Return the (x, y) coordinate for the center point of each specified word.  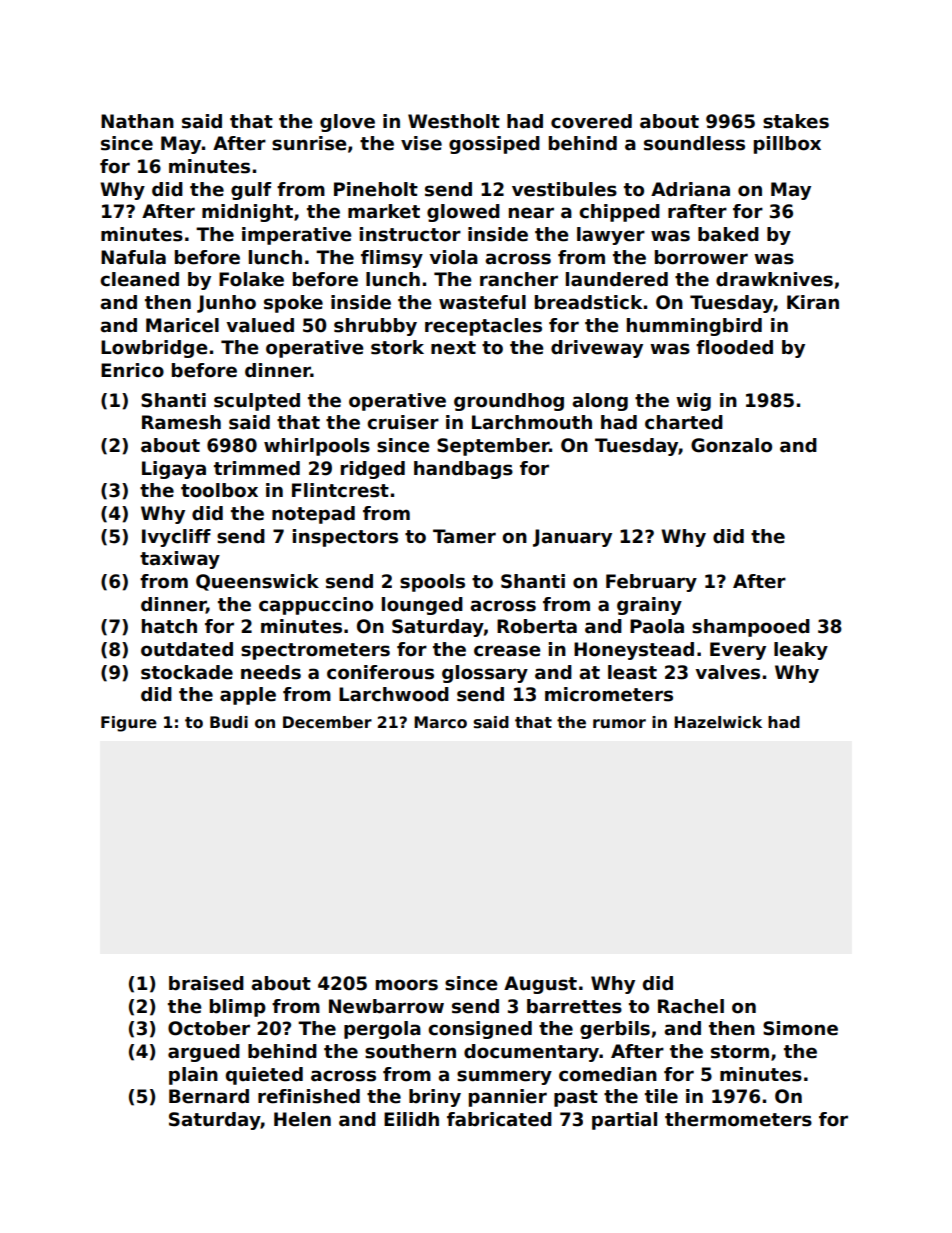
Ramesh (181, 422)
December (327, 722)
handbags (463, 470)
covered (591, 121)
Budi (229, 722)
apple (248, 696)
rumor (619, 724)
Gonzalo (731, 445)
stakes (796, 121)
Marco (440, 722)
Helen (302, 1119)
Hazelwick (718, 722)
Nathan (137, 121)
